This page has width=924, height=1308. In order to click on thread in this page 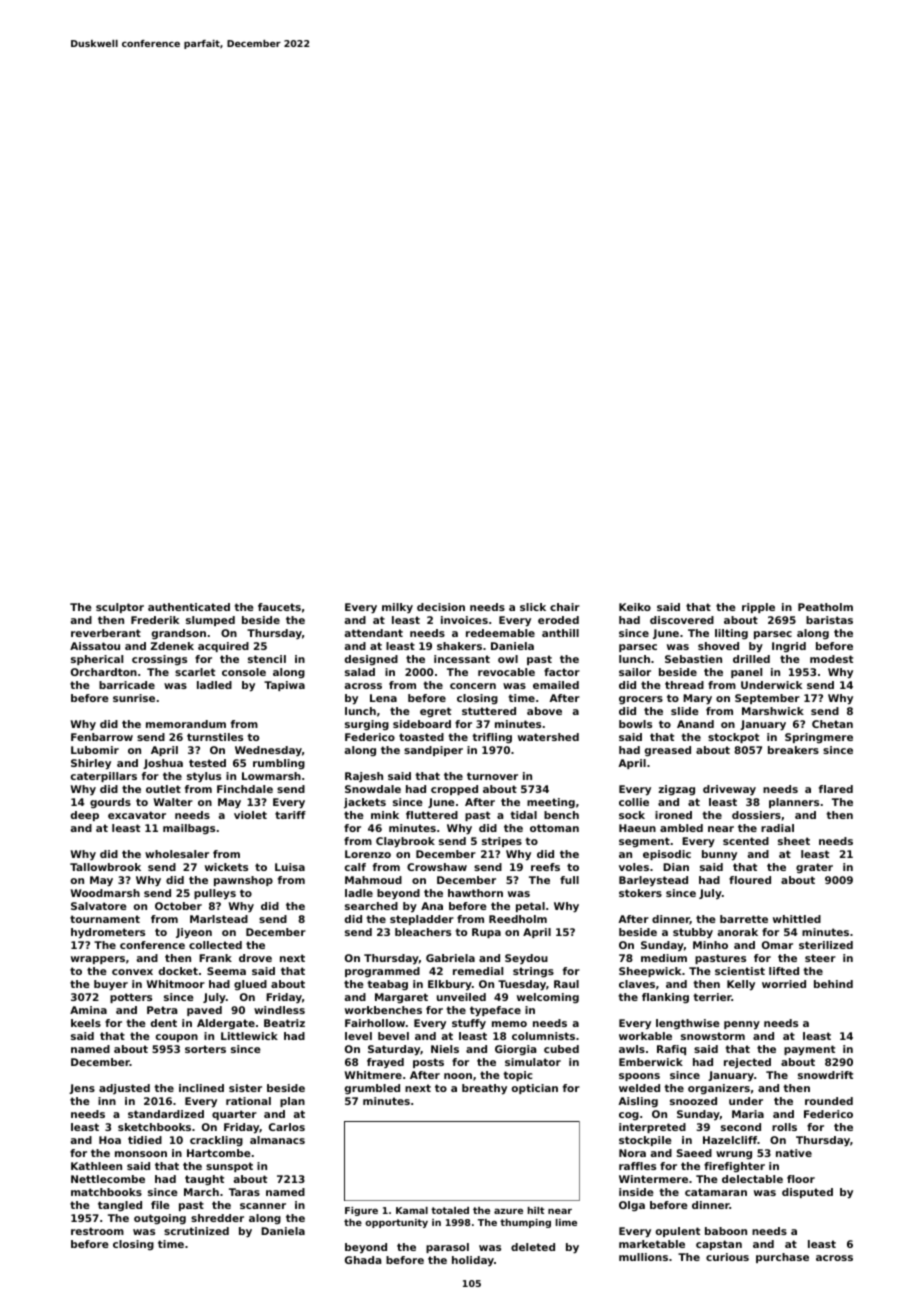, I will do `click(684, 685)`.
